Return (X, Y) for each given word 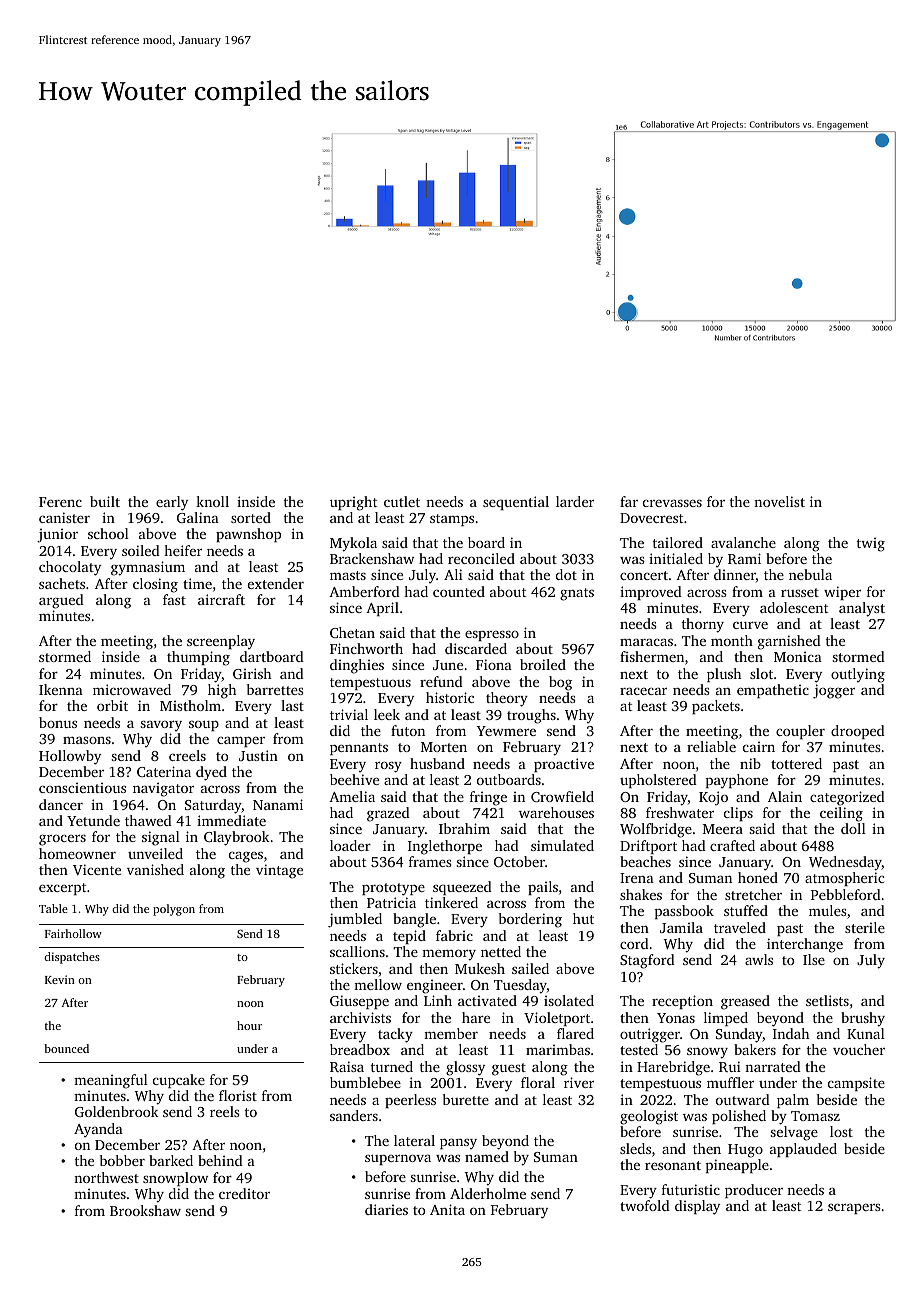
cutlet (402, 501)
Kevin (60, 979)
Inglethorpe (445, 847)
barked (171, 1160)
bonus (58, 722)
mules (828, 910)
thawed (148, 820)
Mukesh (480, 968)
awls (759, 959)
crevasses (672, 503)
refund (441, 681)
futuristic (691, 1189)
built (105, 501)
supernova (398, 1160)
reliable (711, 746)
